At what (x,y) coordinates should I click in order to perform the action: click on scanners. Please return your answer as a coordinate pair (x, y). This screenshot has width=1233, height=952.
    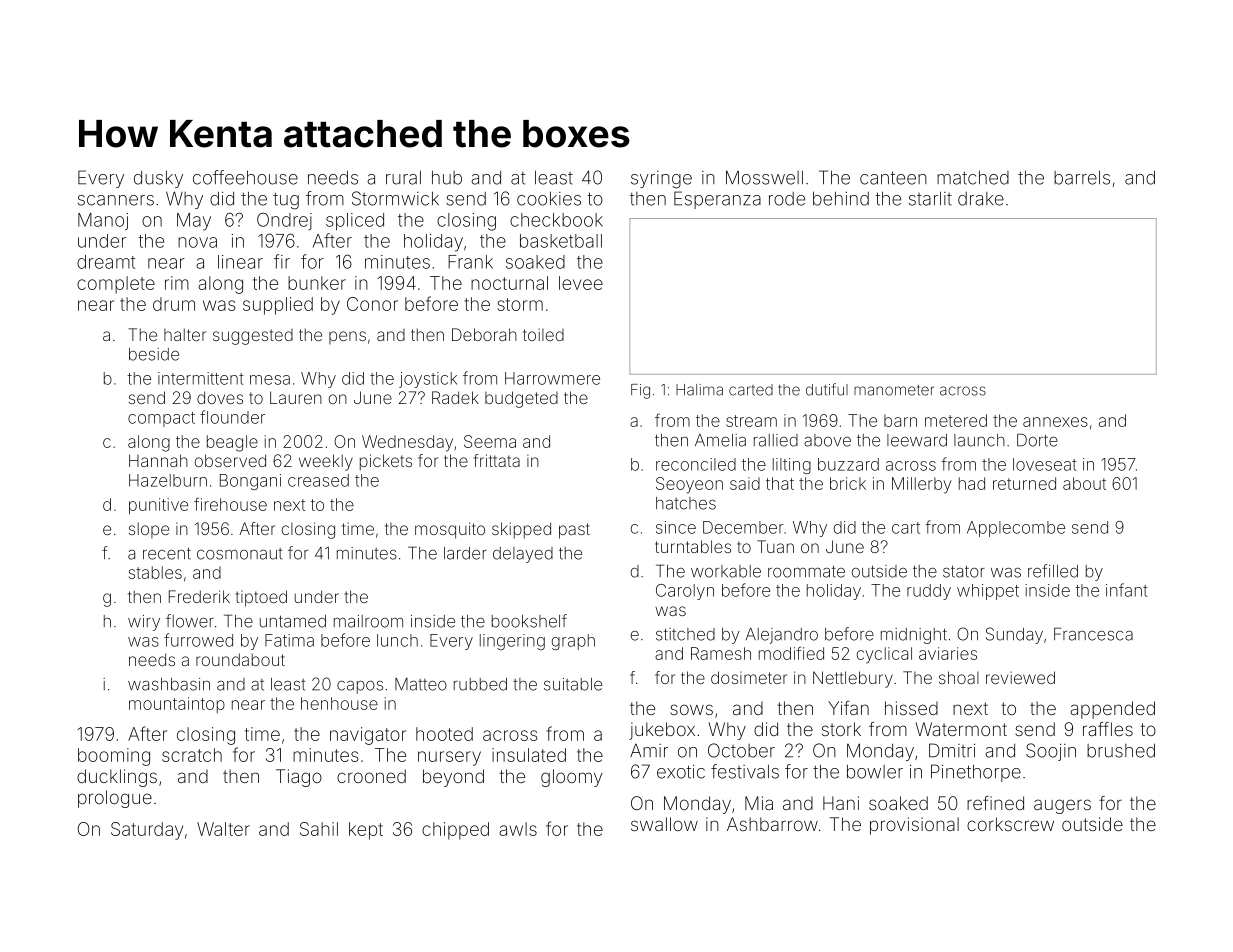
    Looking at the image, I should click on (116, 200).
